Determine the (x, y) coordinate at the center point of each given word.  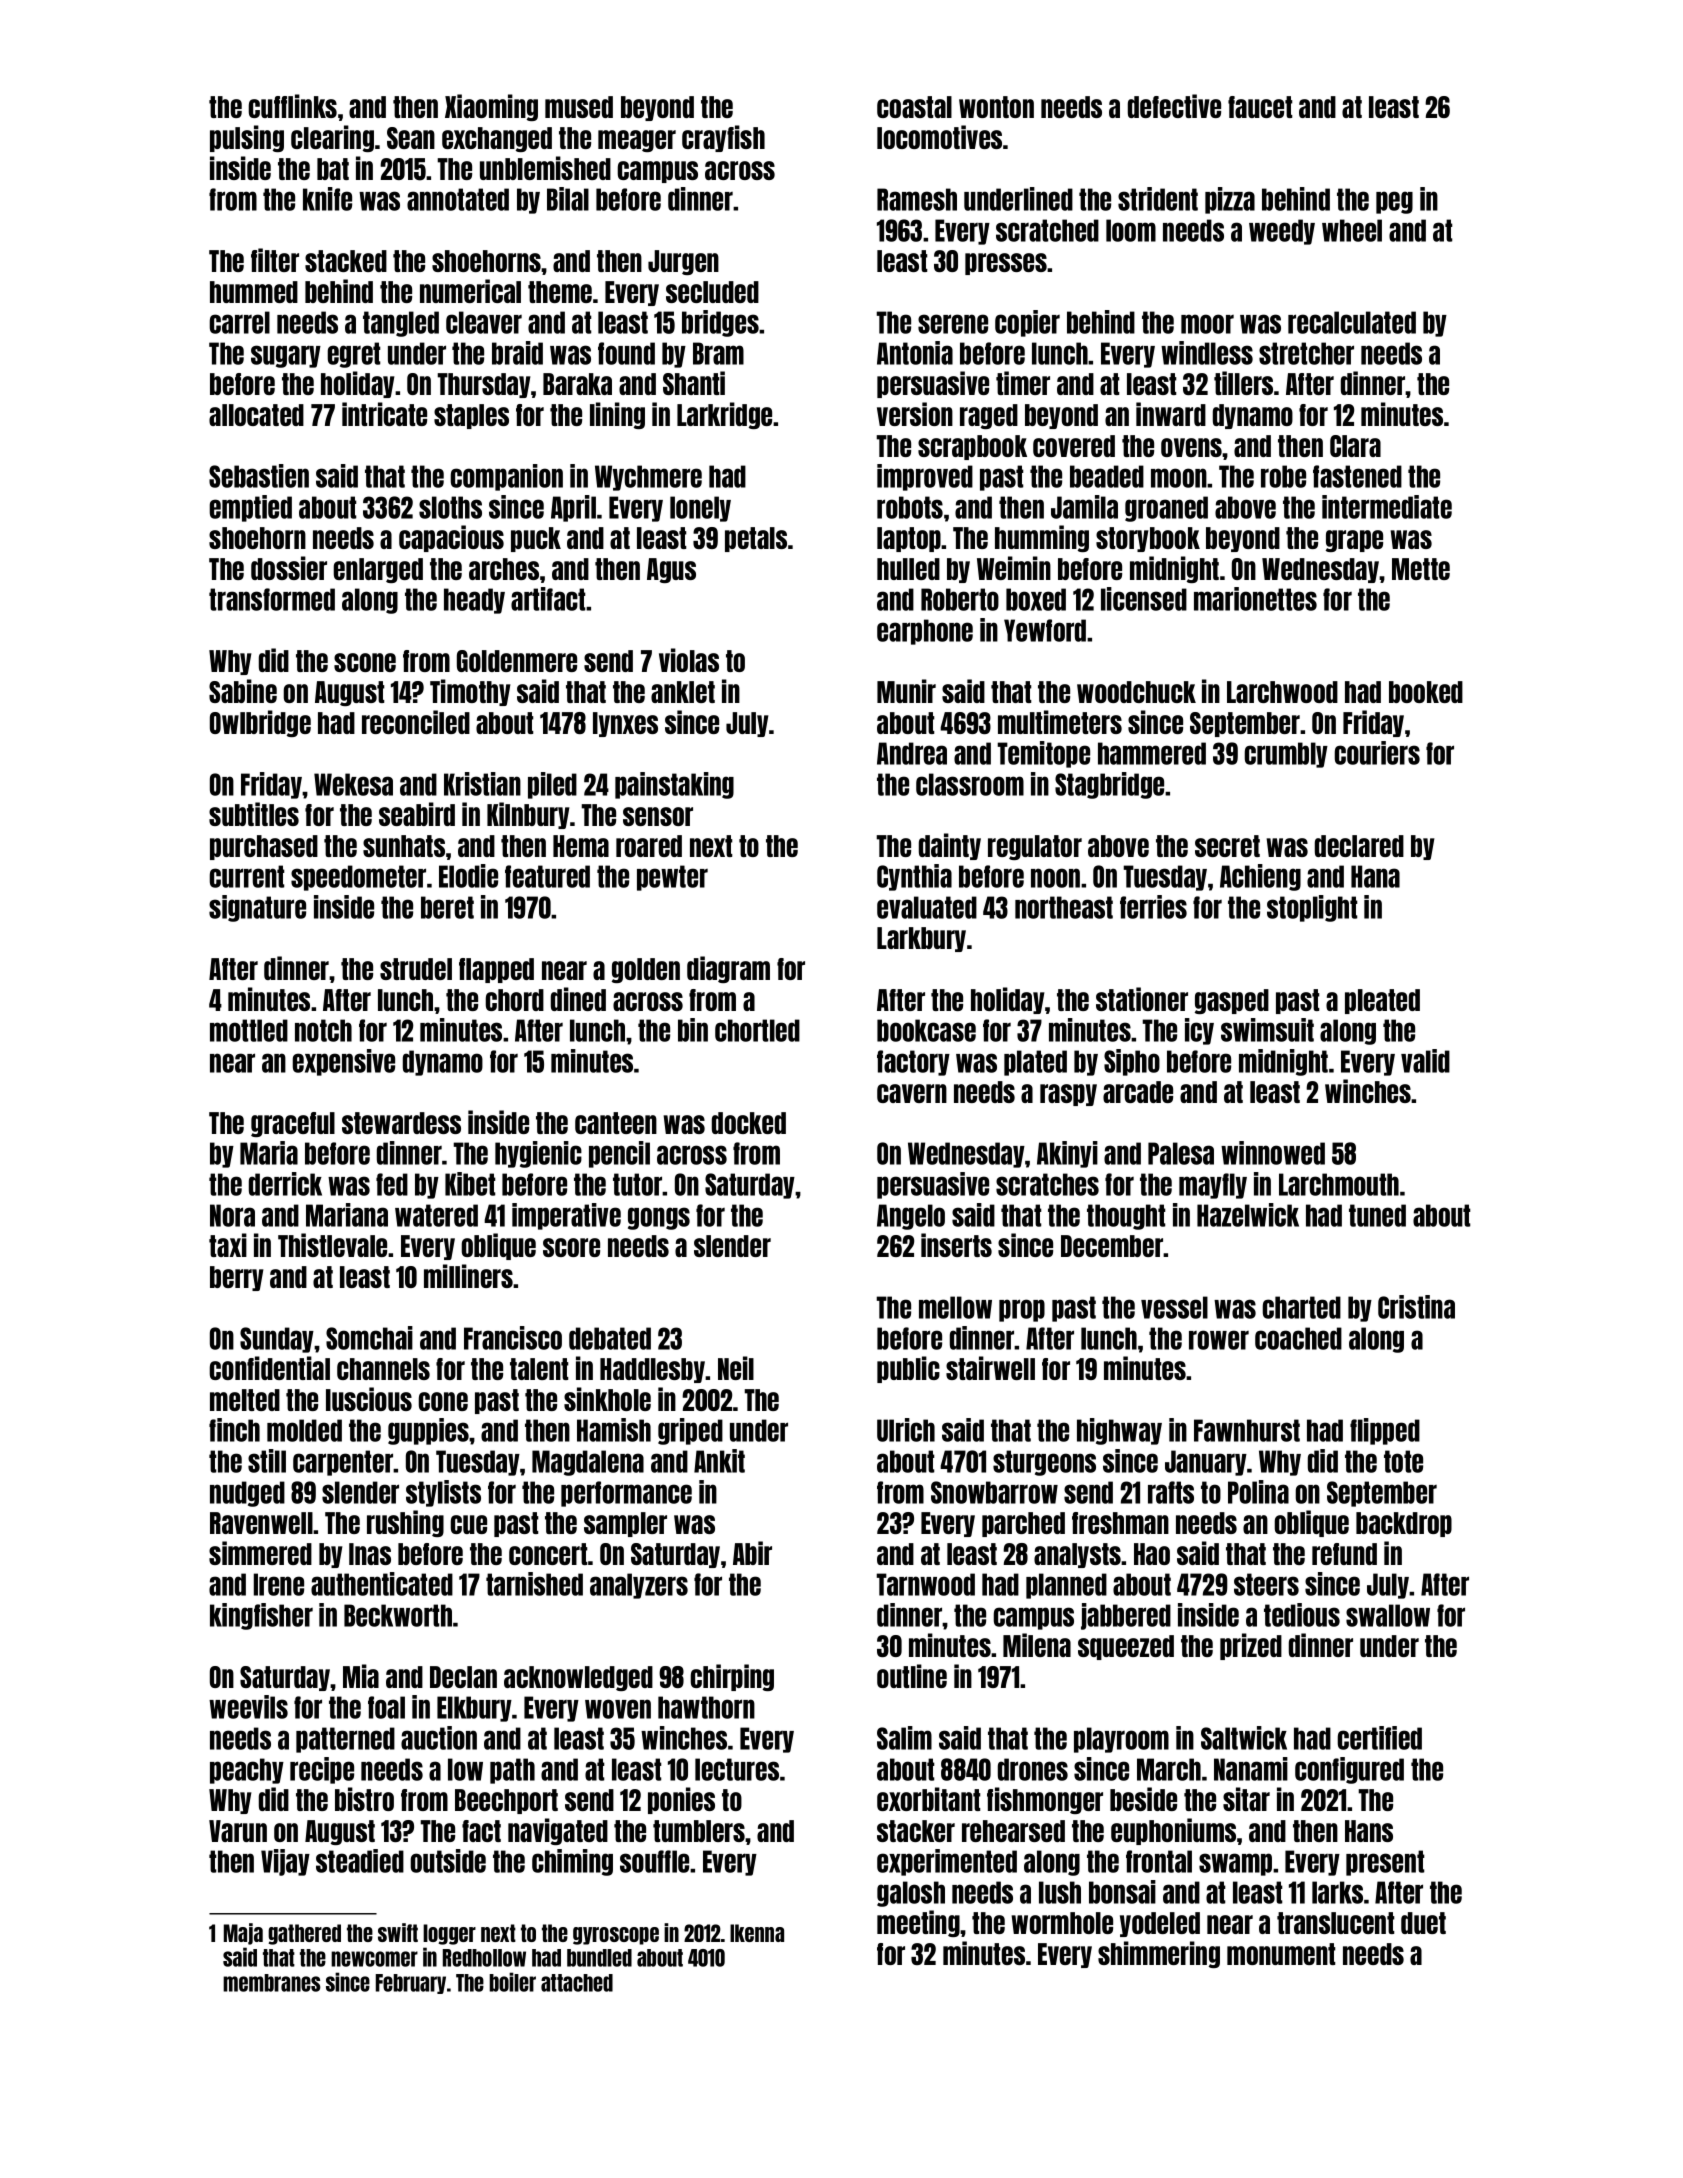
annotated (458, 199)
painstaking (674, 785)
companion (506, 477)
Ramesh (917, 199)
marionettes (1255, 599)
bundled (599, 1958)
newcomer (374, 1959)
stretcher (1306, 353)
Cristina (1416, 1307)
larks (1337, 1892)
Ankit (719, 1461)
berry (236, 1278)
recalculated (1352, 322)
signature (257, 908)
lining (617, 415)
